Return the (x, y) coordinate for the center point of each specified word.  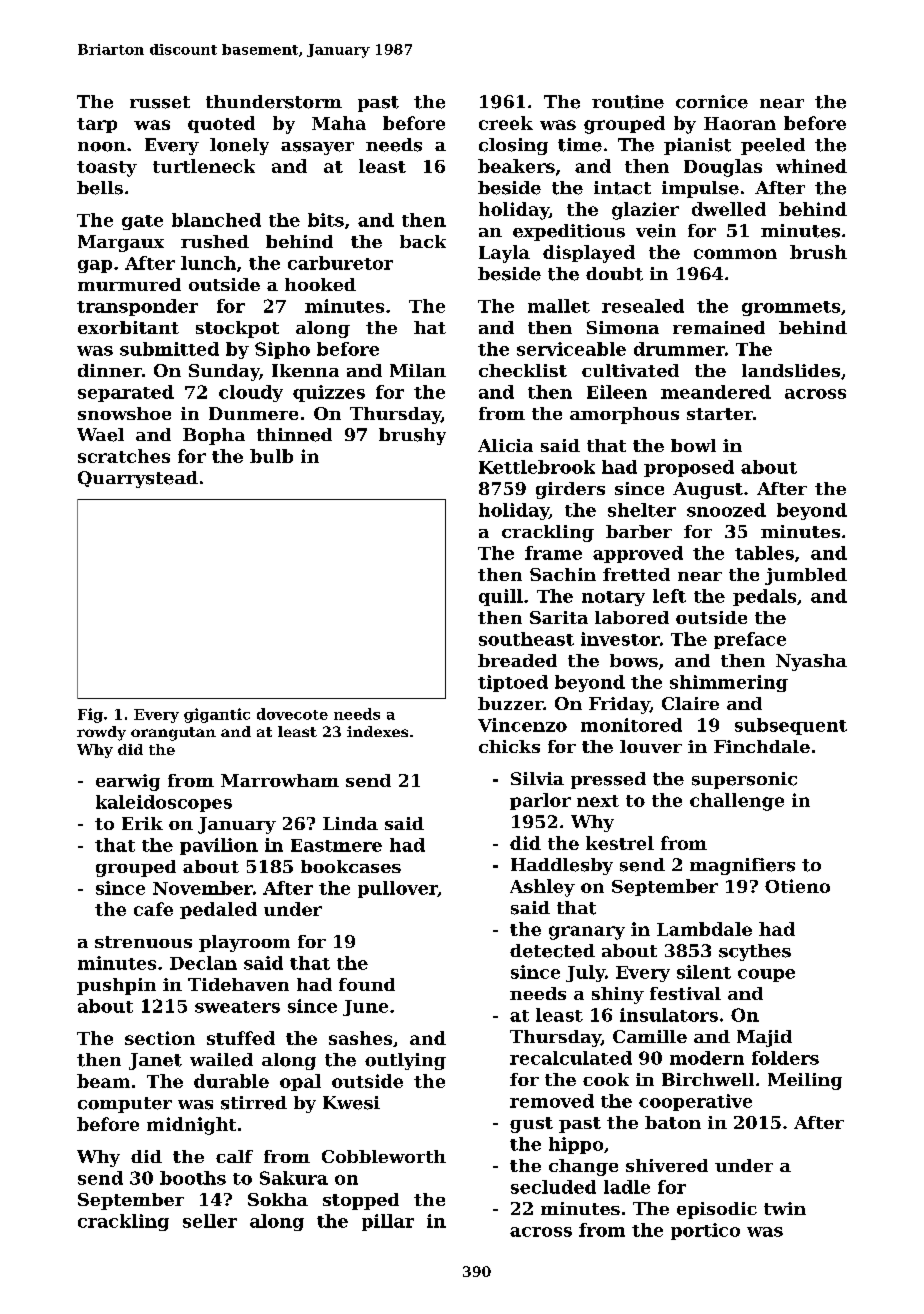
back (423, 241)
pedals (764, 597)
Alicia (505, 445)
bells (100, 188)
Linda (350, 823)
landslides (791, 370)
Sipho (282, 350)
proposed (689, 468)
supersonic (744, 780)
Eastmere (336, 845)
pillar (388, 1222)
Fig (90, 715)
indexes (377, 731)
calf (234, 1156)
